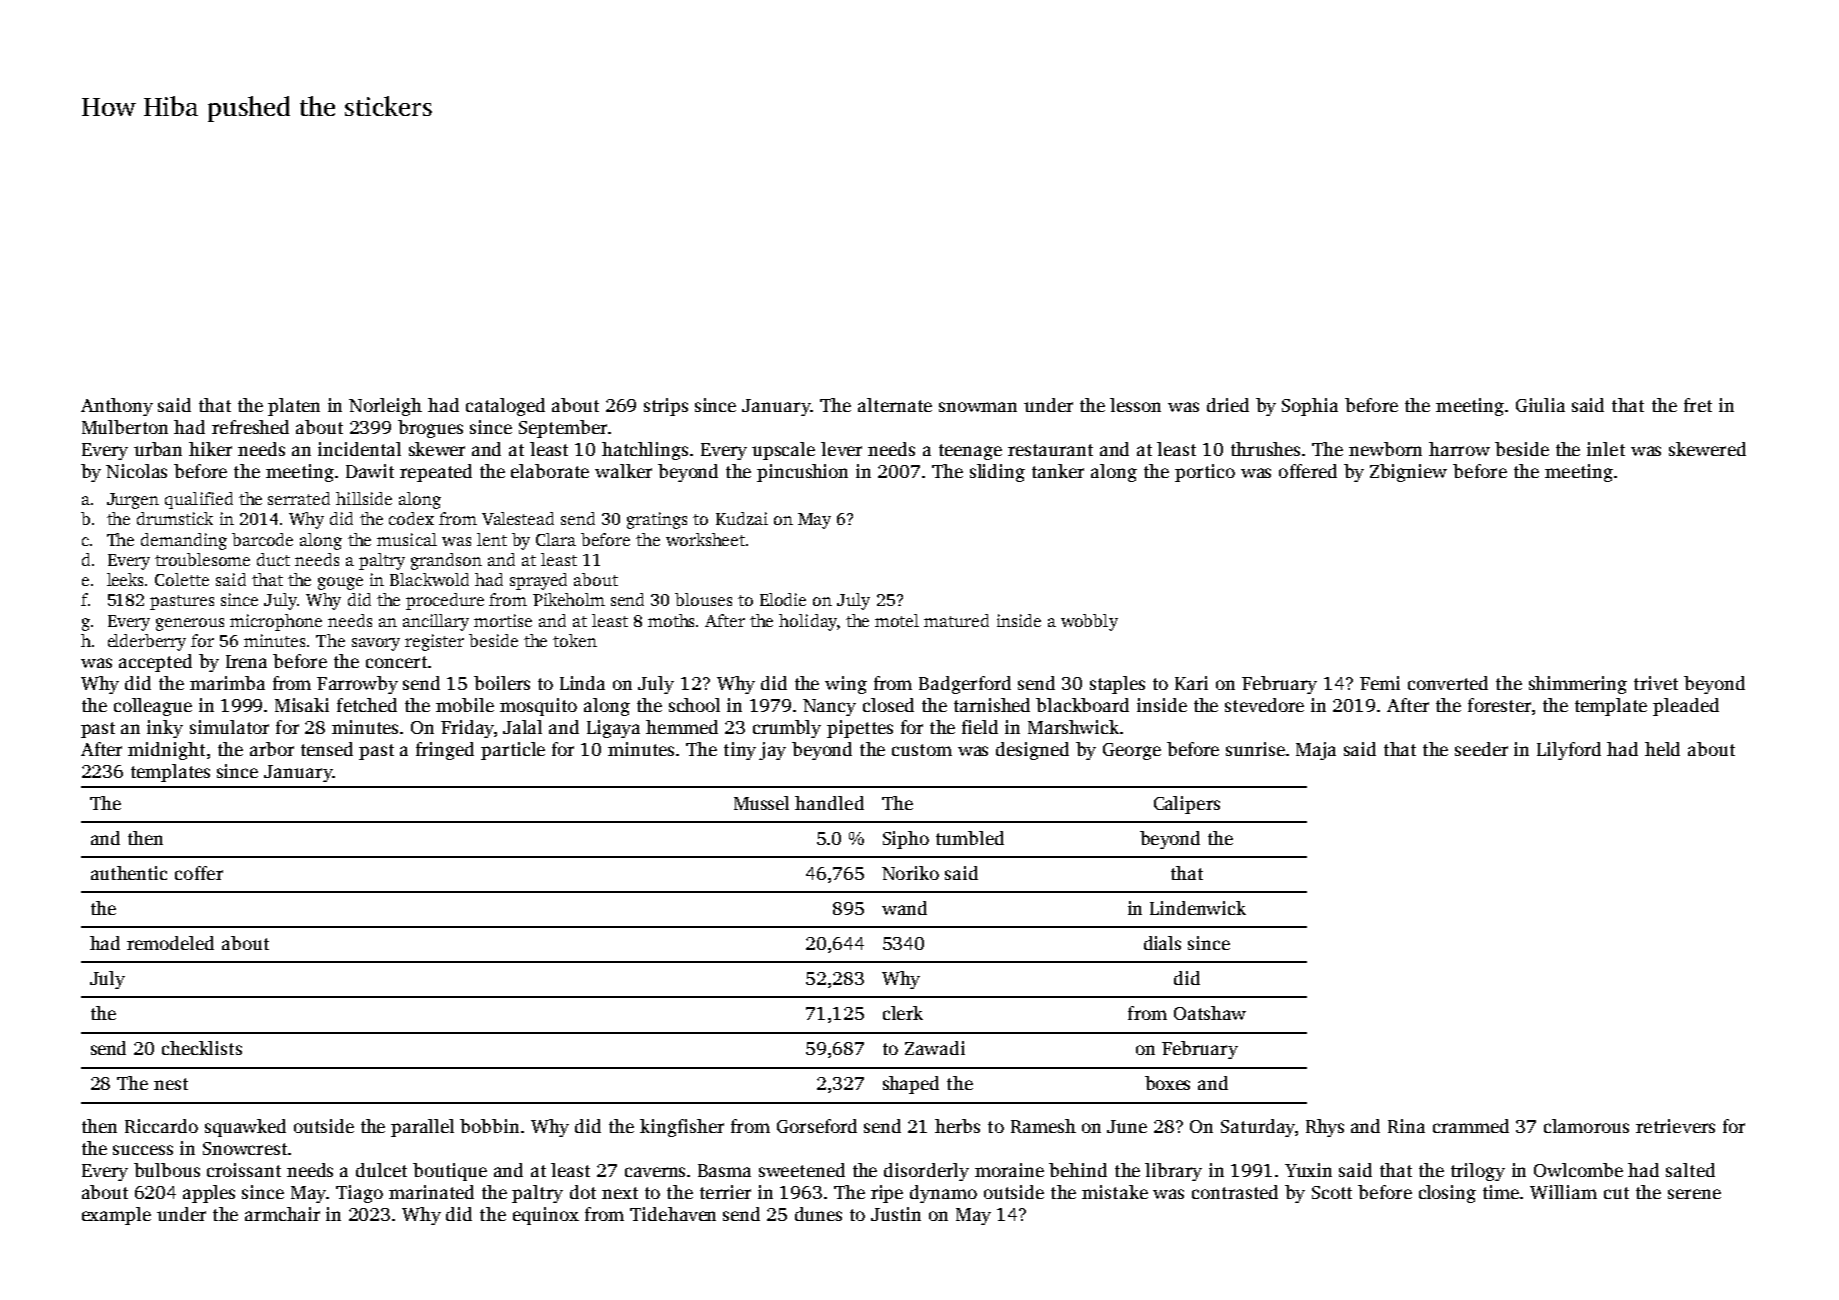  I want to click on Giulia, so click(1540, 405).
